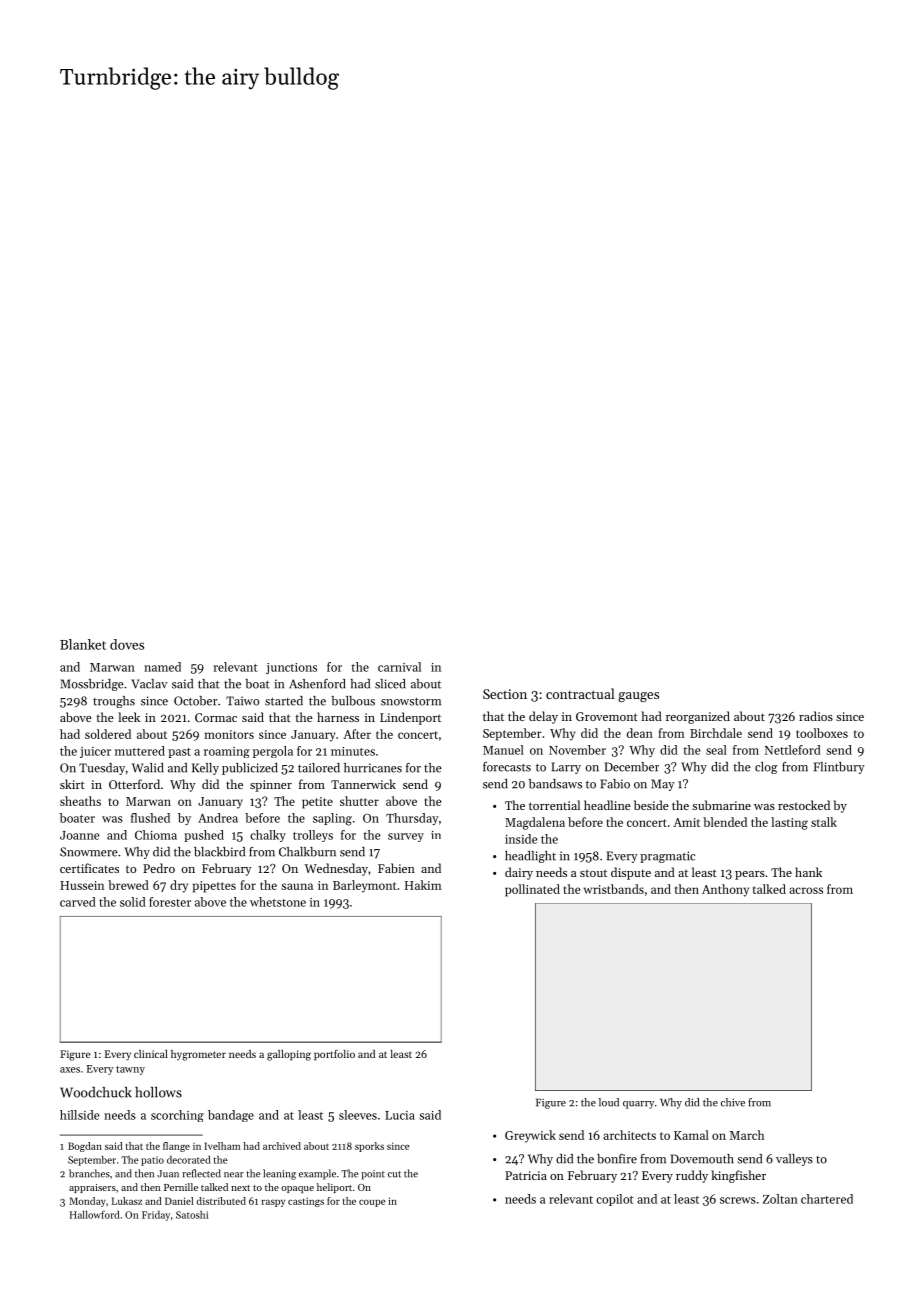 This page has width=924, height=1308. Describe the element at coordinates (412, 819) in the page. I see `Thursday` at that location.
